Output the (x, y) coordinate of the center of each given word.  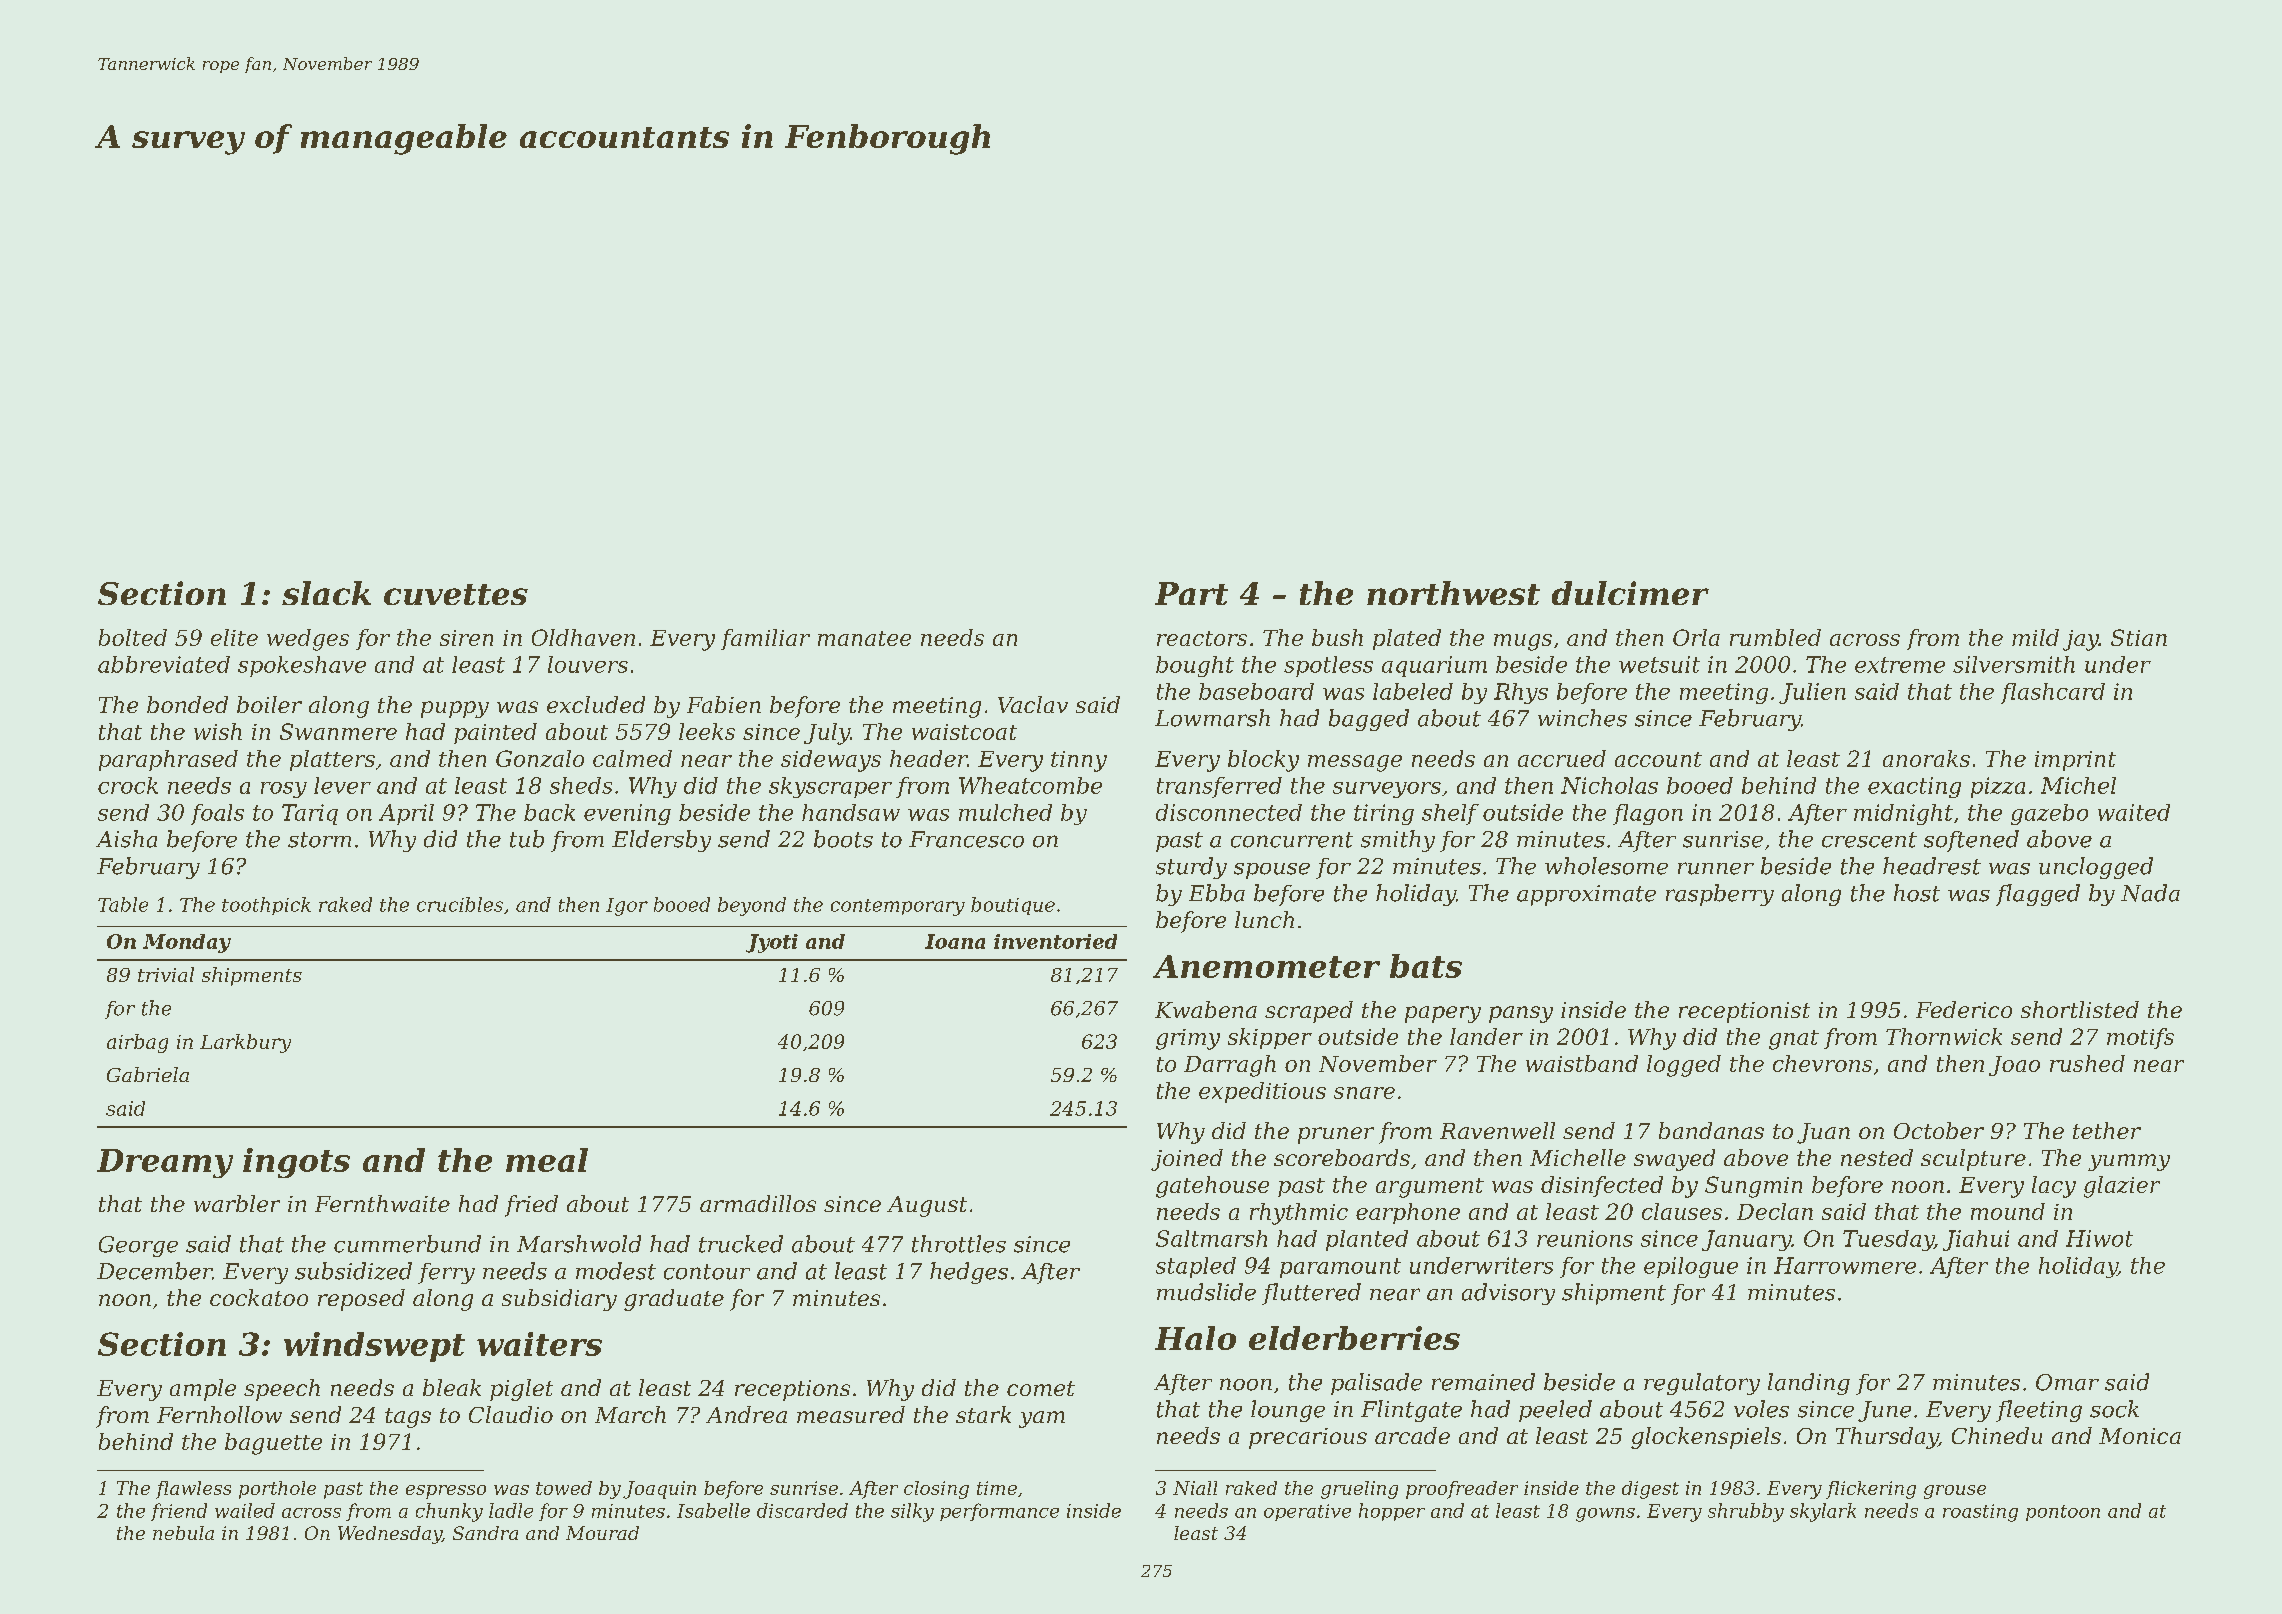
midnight (1903, 814)
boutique (1013, 906)
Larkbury (245, 1043)
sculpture (1973, 1160)
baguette (273, 1444)
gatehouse (1212, 1187)
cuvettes (456, 594)
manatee (864, 638)
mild (2035, 637)
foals (217, 814)
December (154, 1271)
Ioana (955, 941)
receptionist (1744, 1012)
